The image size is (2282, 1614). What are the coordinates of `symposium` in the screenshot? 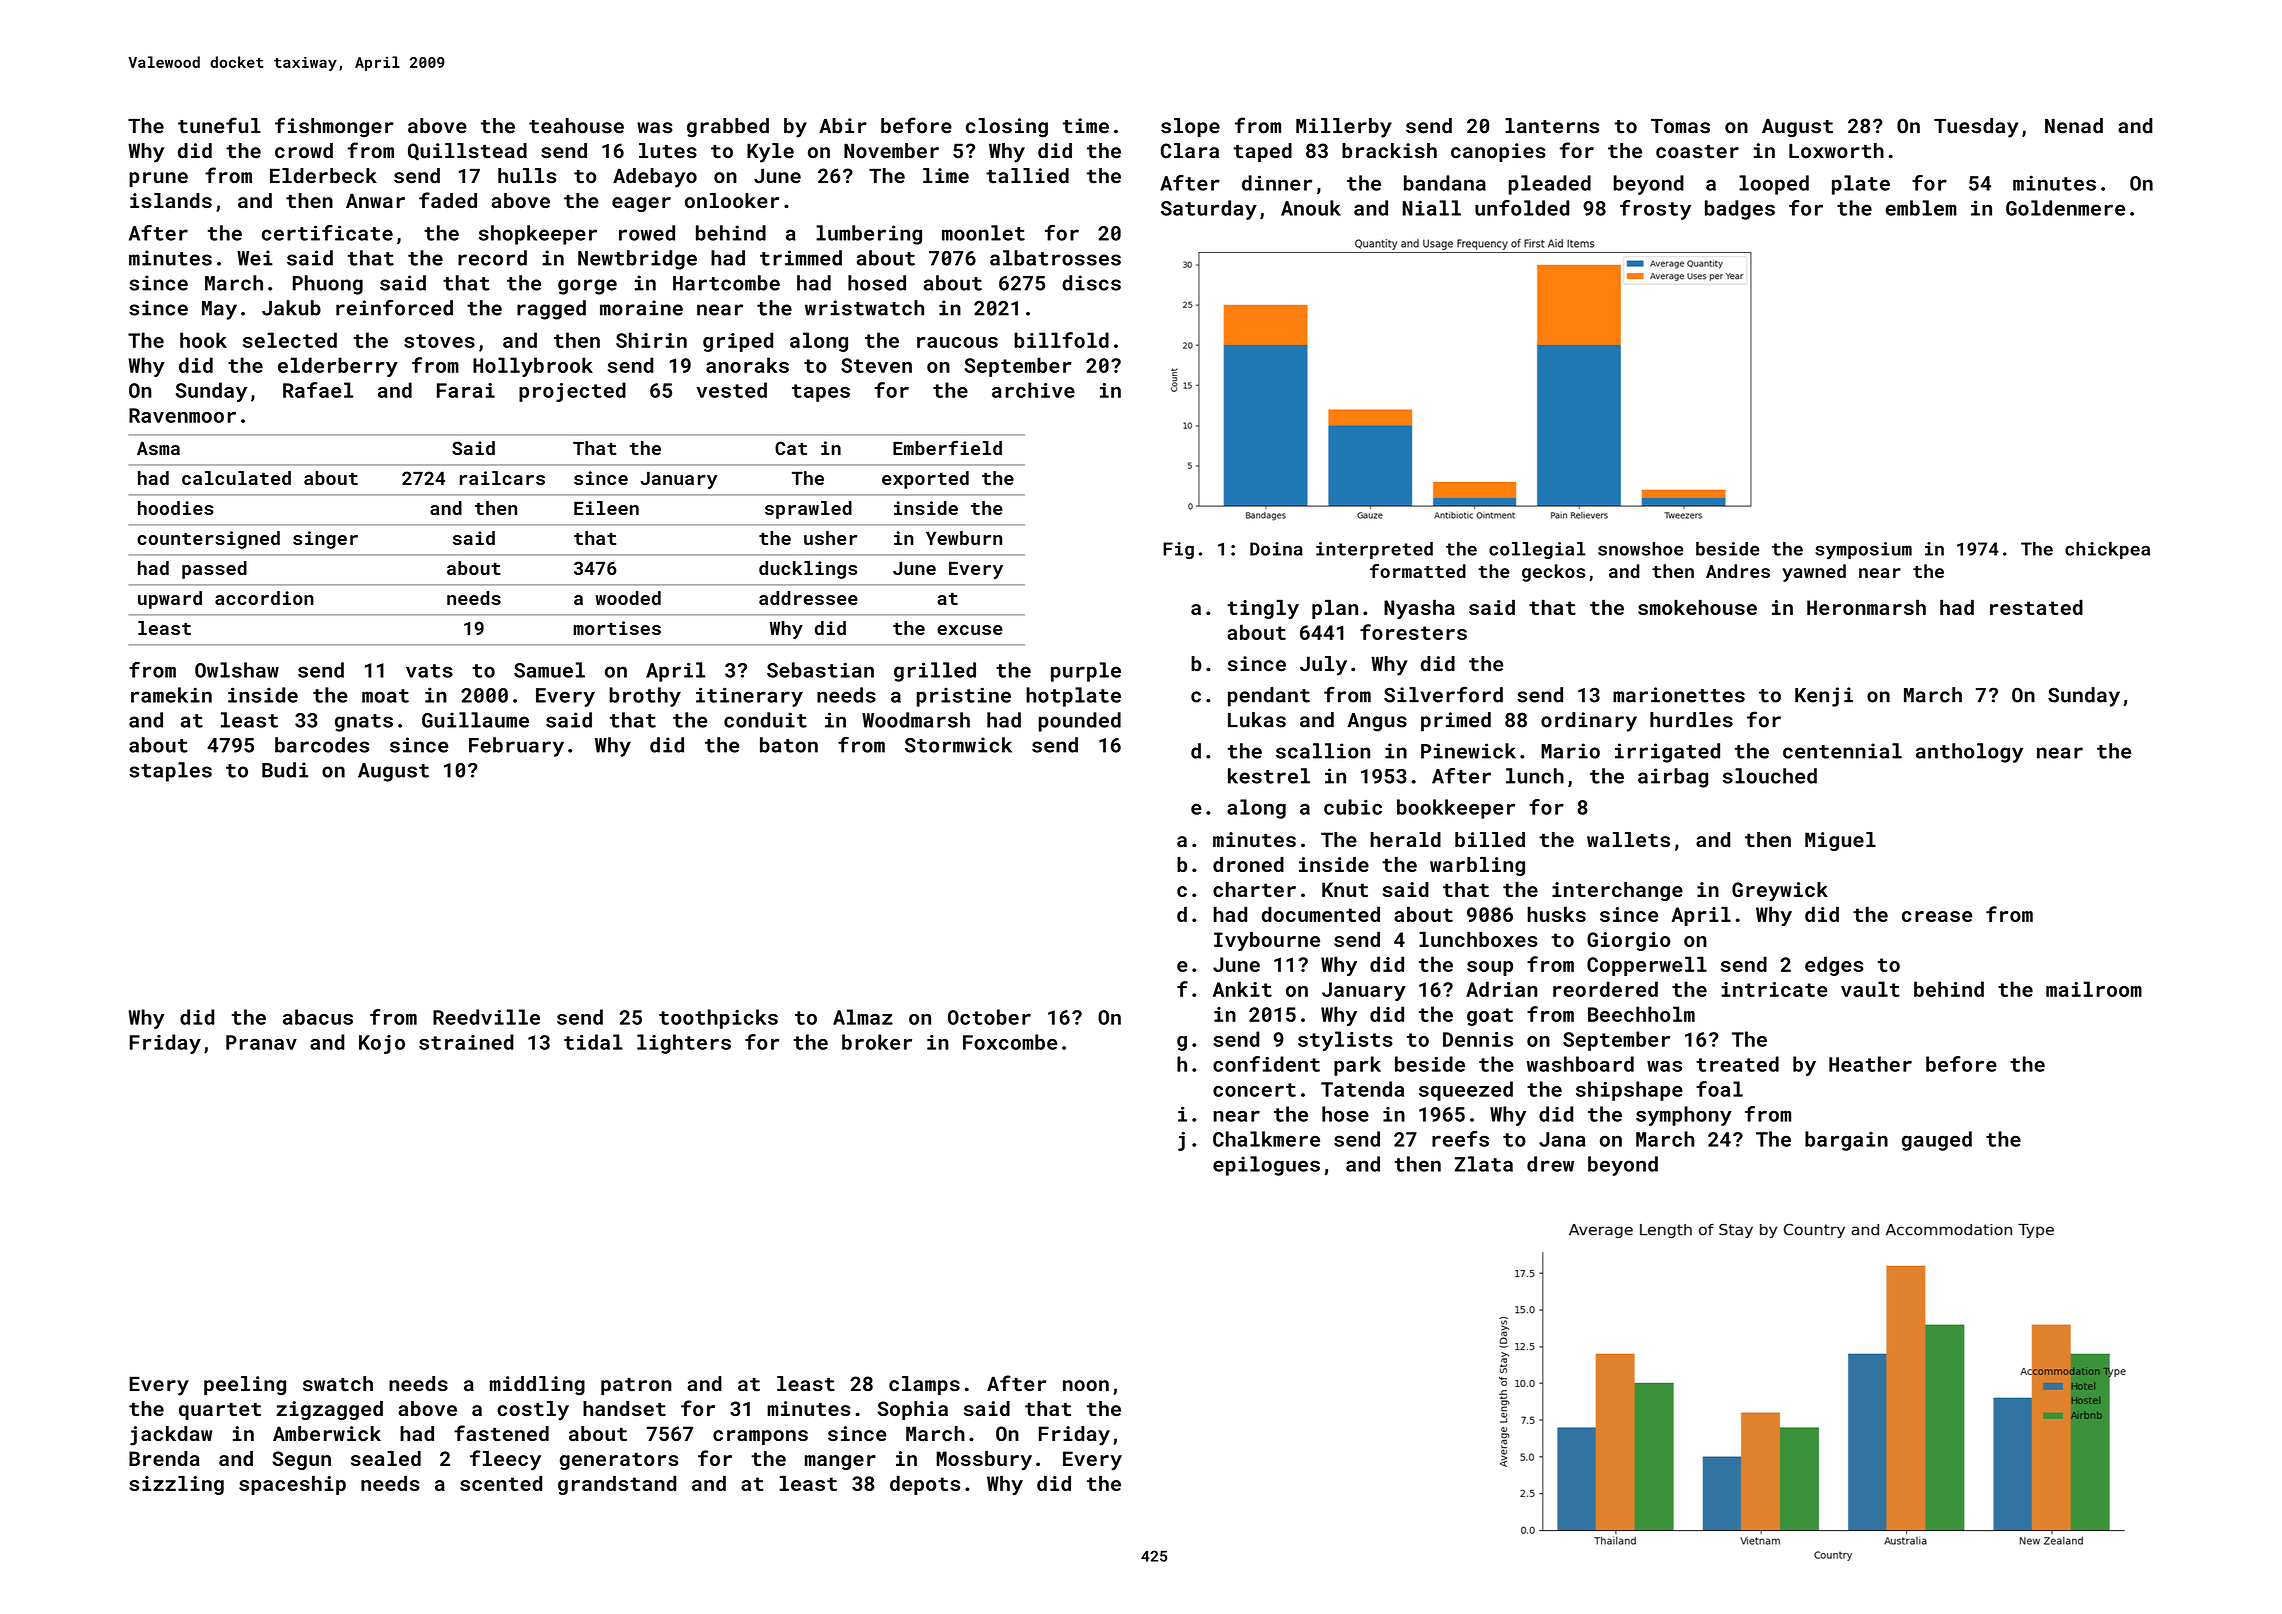 It's located at (1863, 551).
